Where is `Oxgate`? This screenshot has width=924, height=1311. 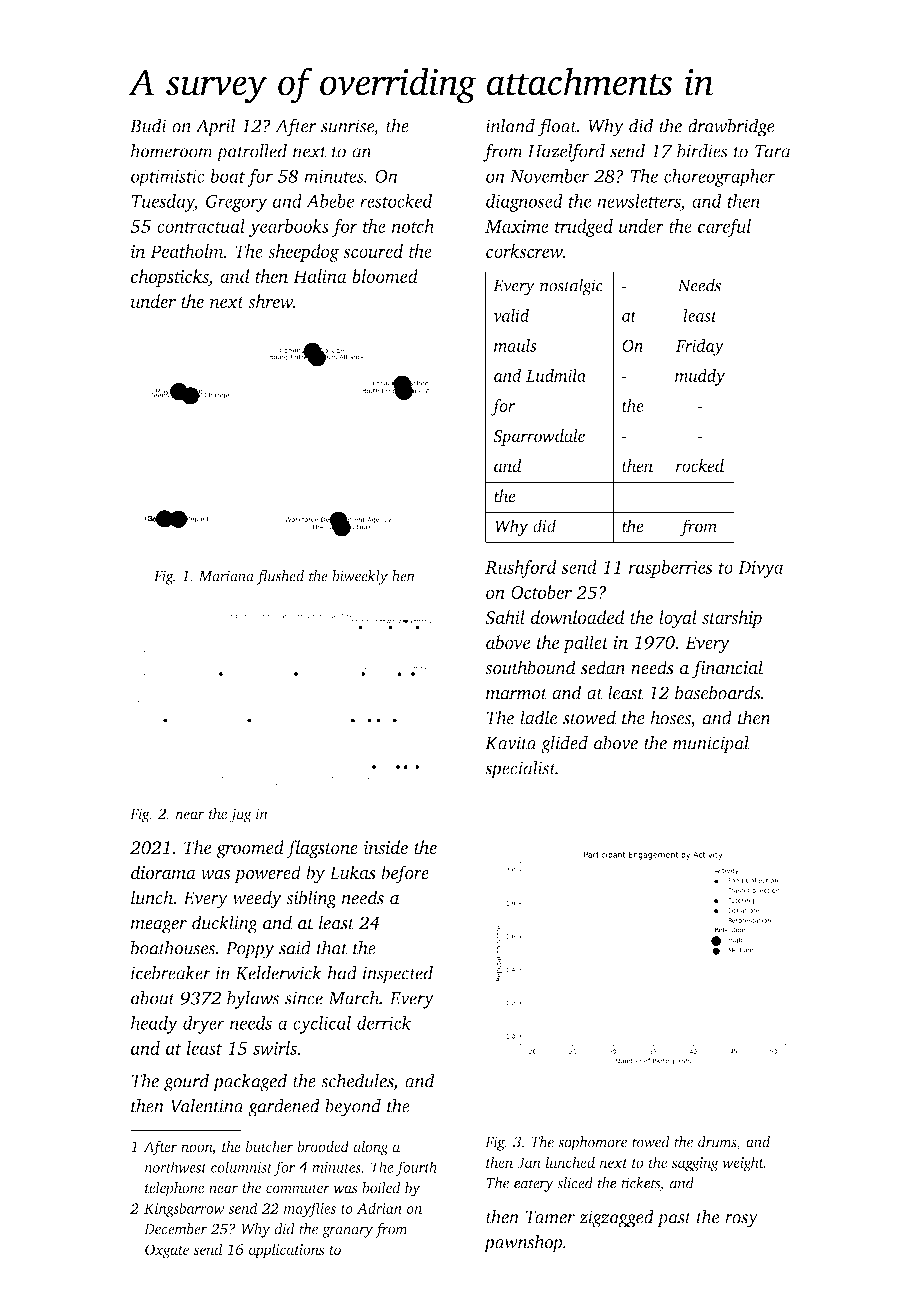 Oxgate is located at coordinates (167, 1251).
